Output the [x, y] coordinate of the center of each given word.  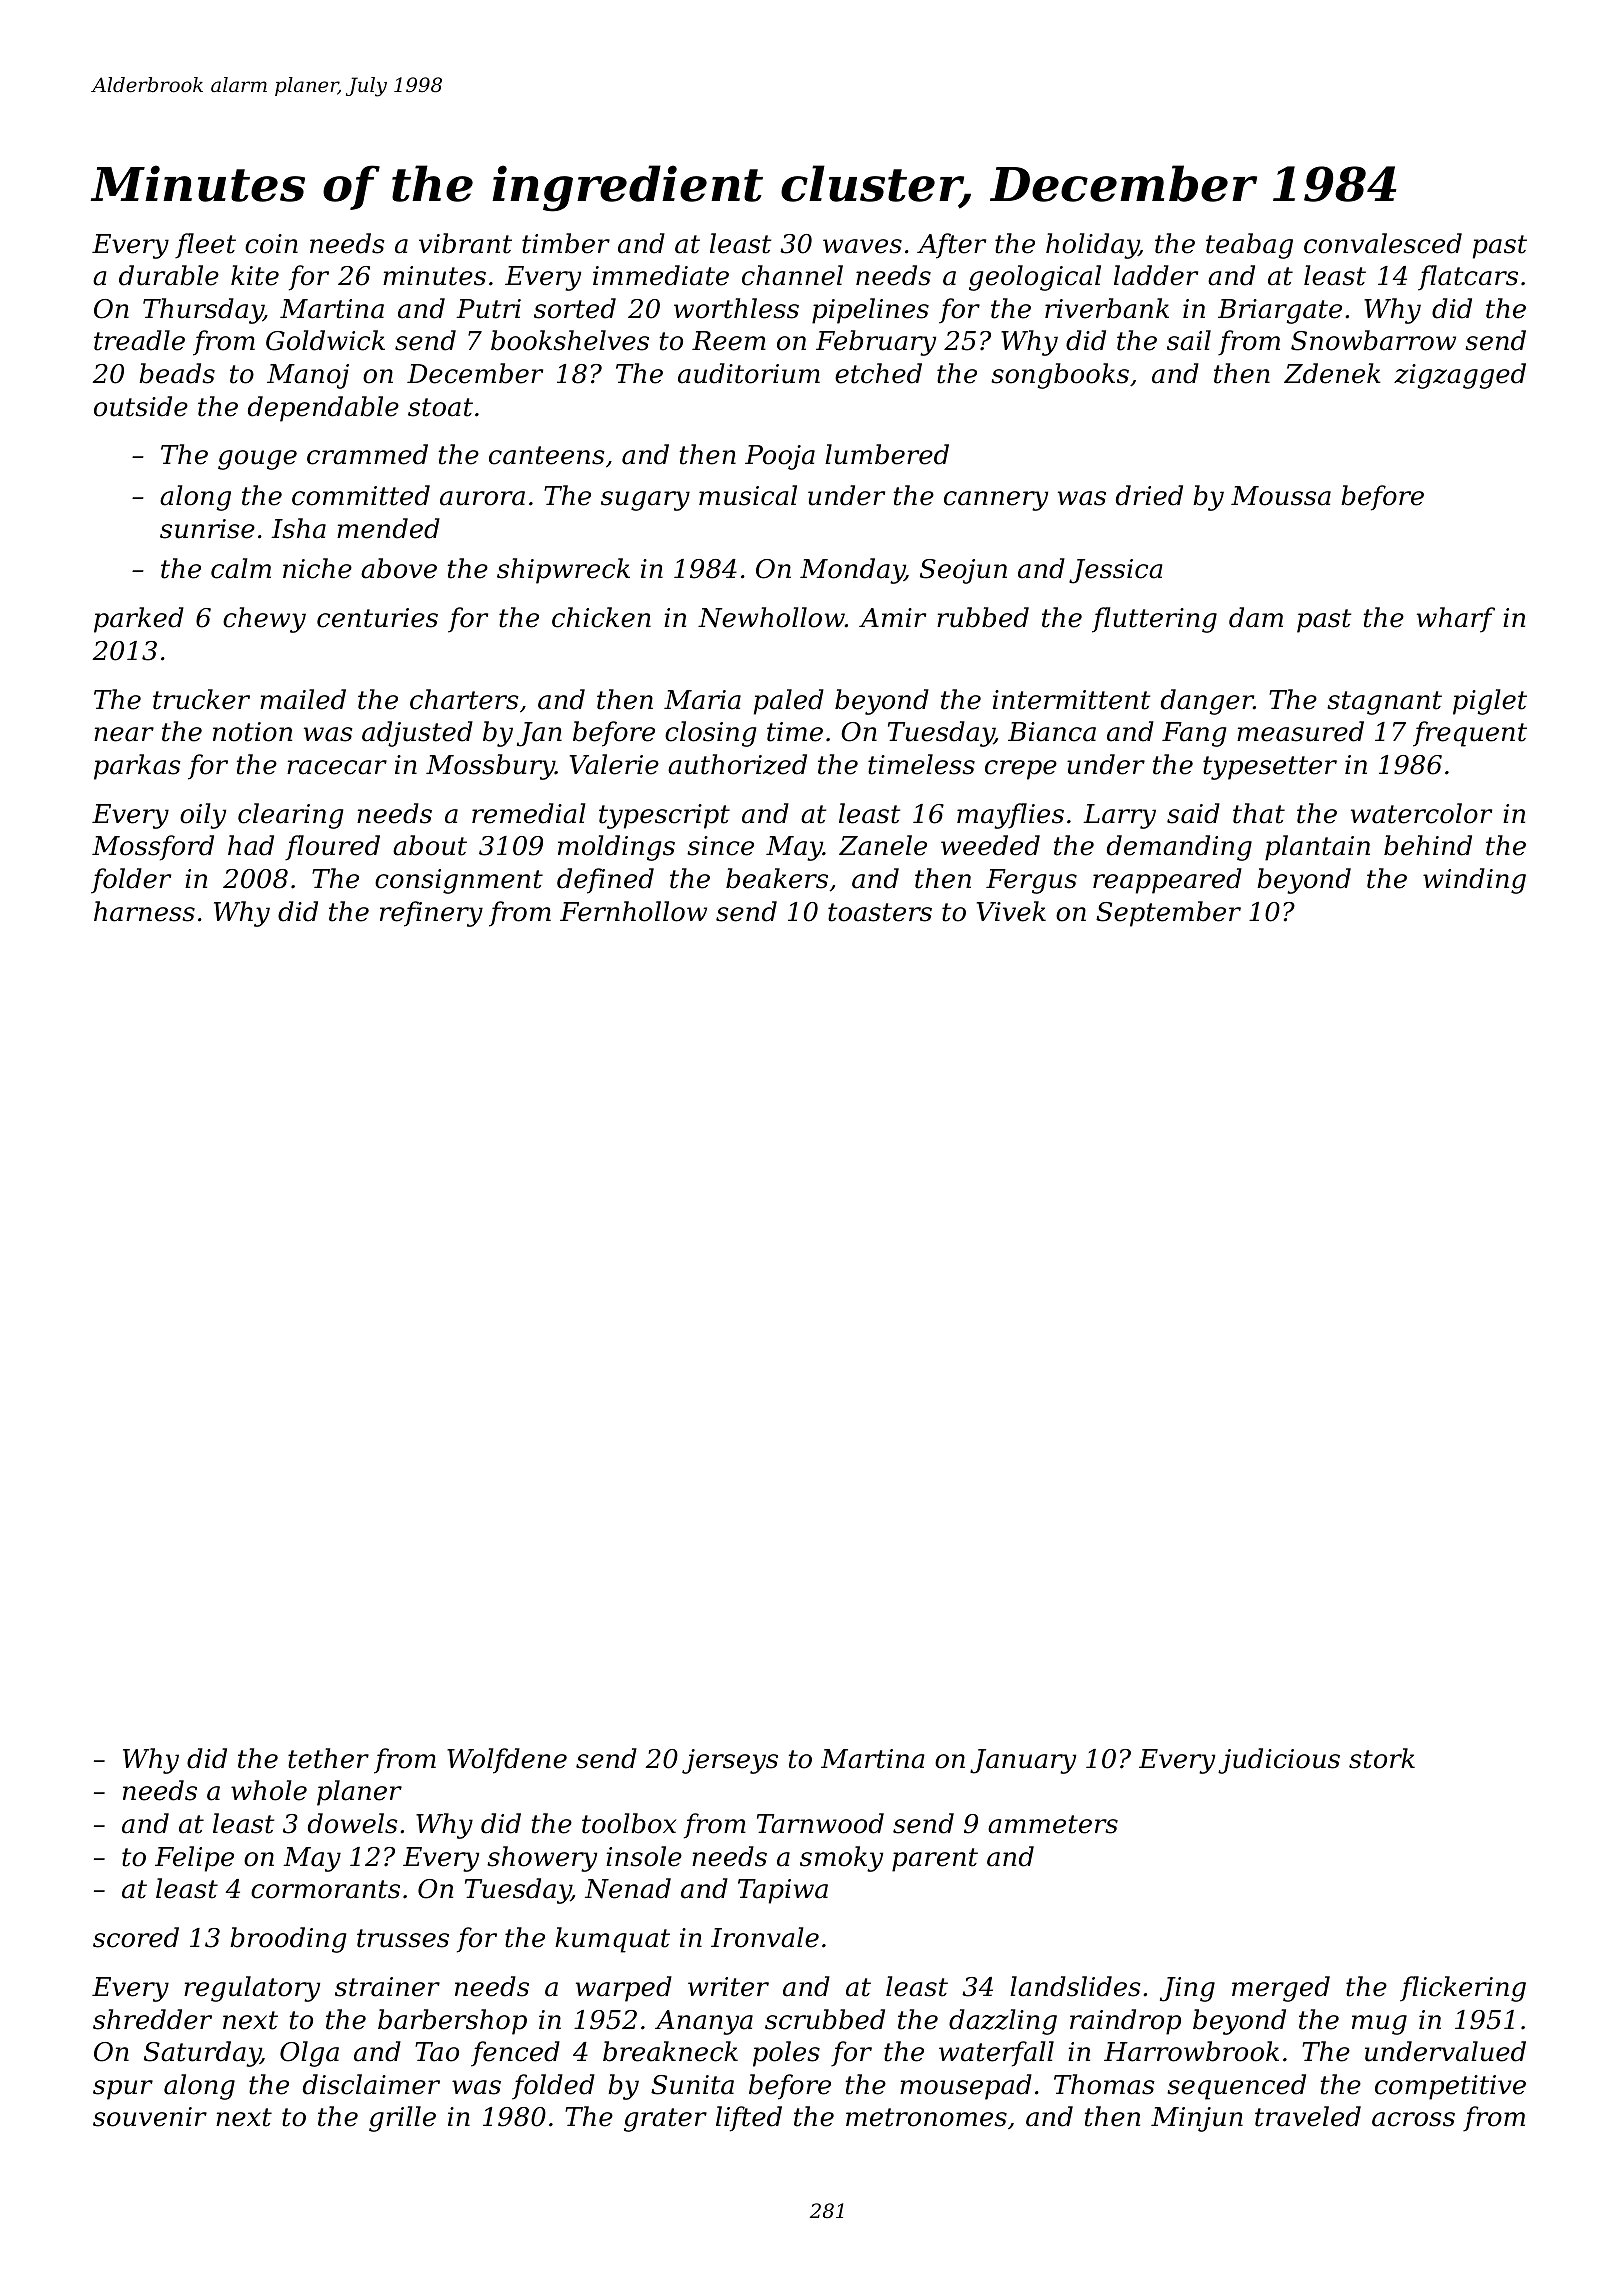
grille [402, 2119]
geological [1035, 278]
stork [1382, 1758]
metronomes [926, 2117]
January [1023, 1761]
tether [328, 1758]
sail [1189, 340]
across [1413, 2119]
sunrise [207, 529]
